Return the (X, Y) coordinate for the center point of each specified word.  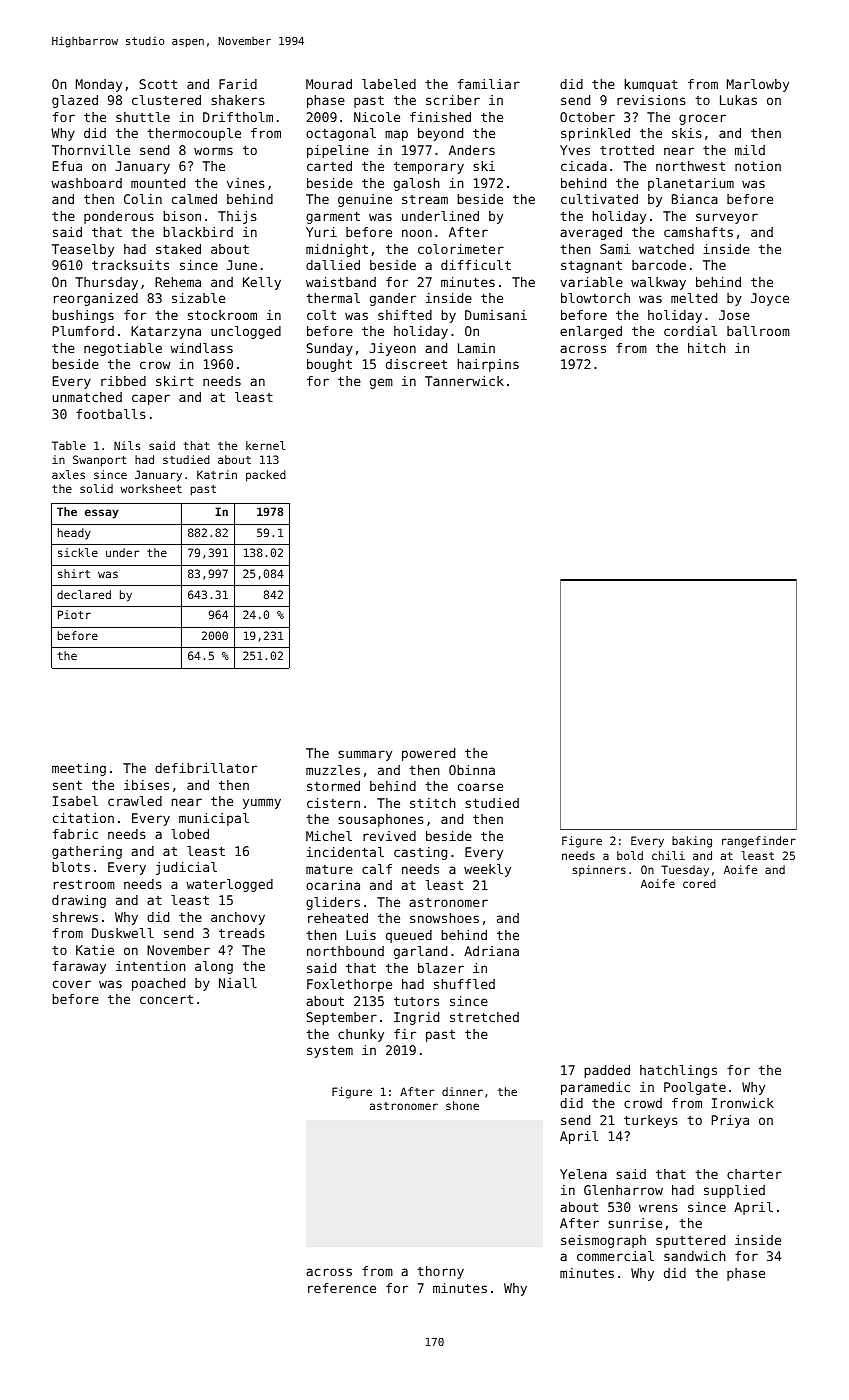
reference (342, 1288)
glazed (75, 101)
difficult (476, 265)
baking (692, 842)
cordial (690, 331)
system (330, 1052)
